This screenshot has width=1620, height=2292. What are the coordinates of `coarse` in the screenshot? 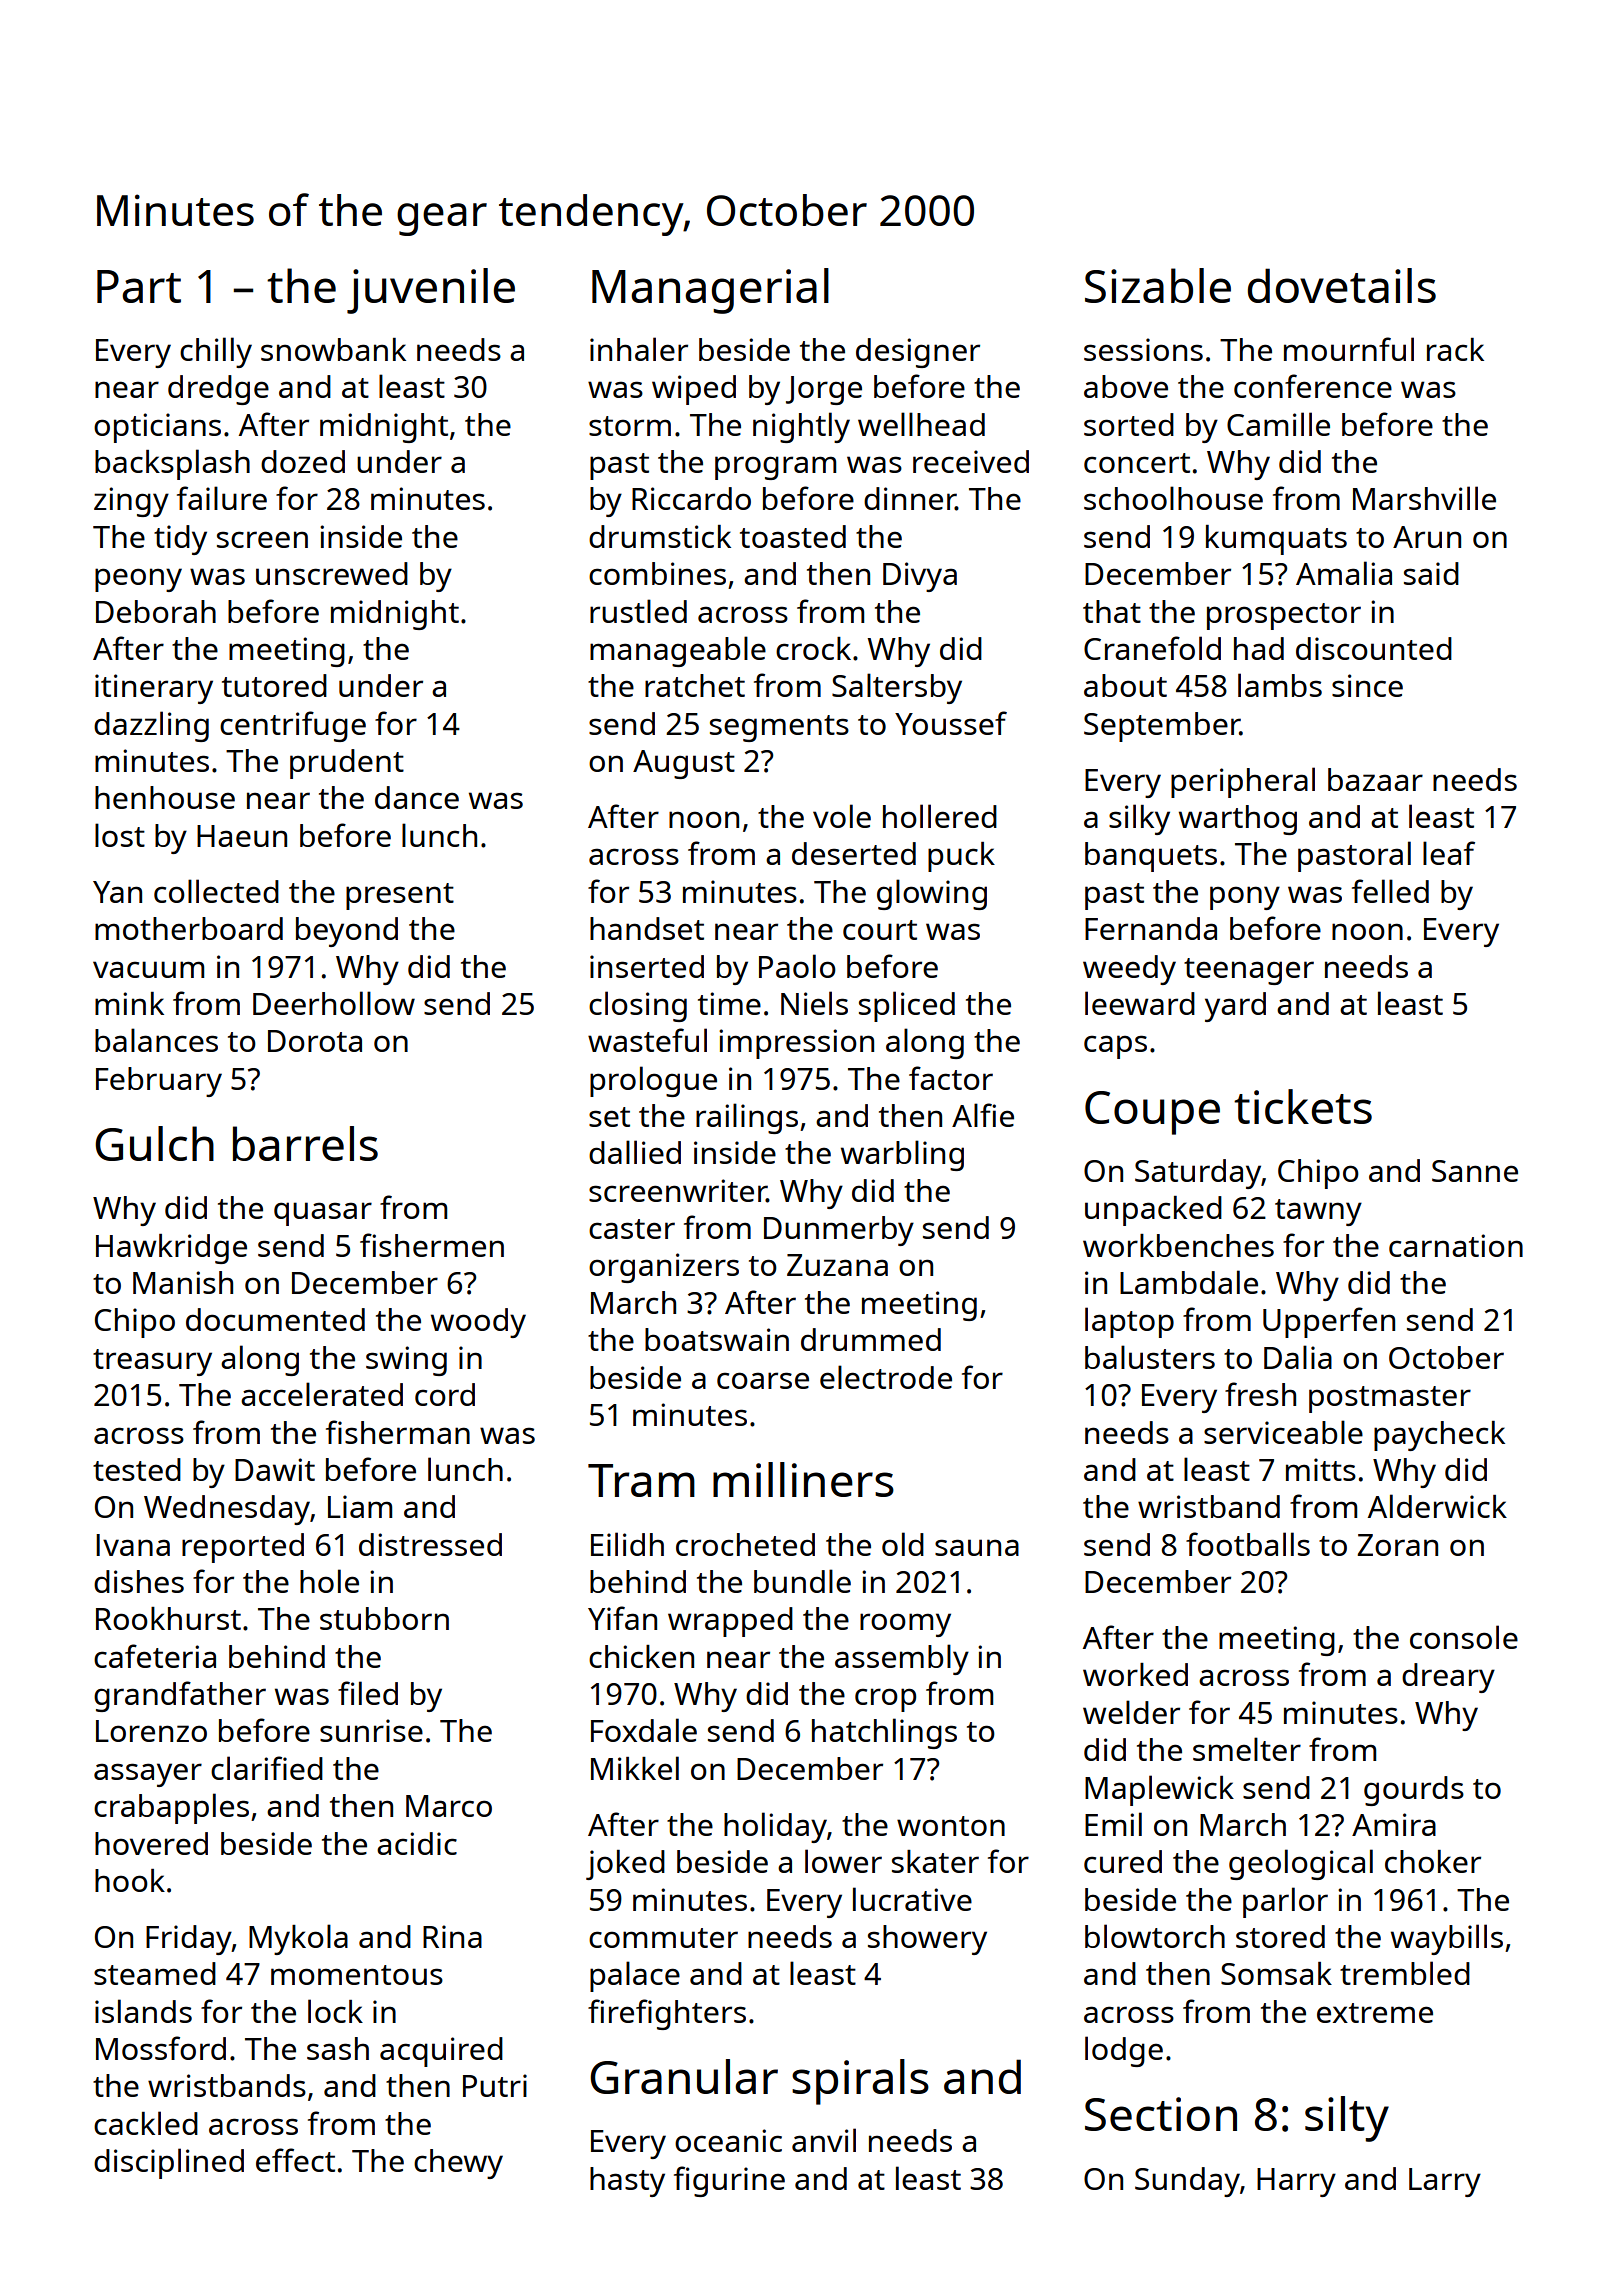 It's located at (763, 1380).
